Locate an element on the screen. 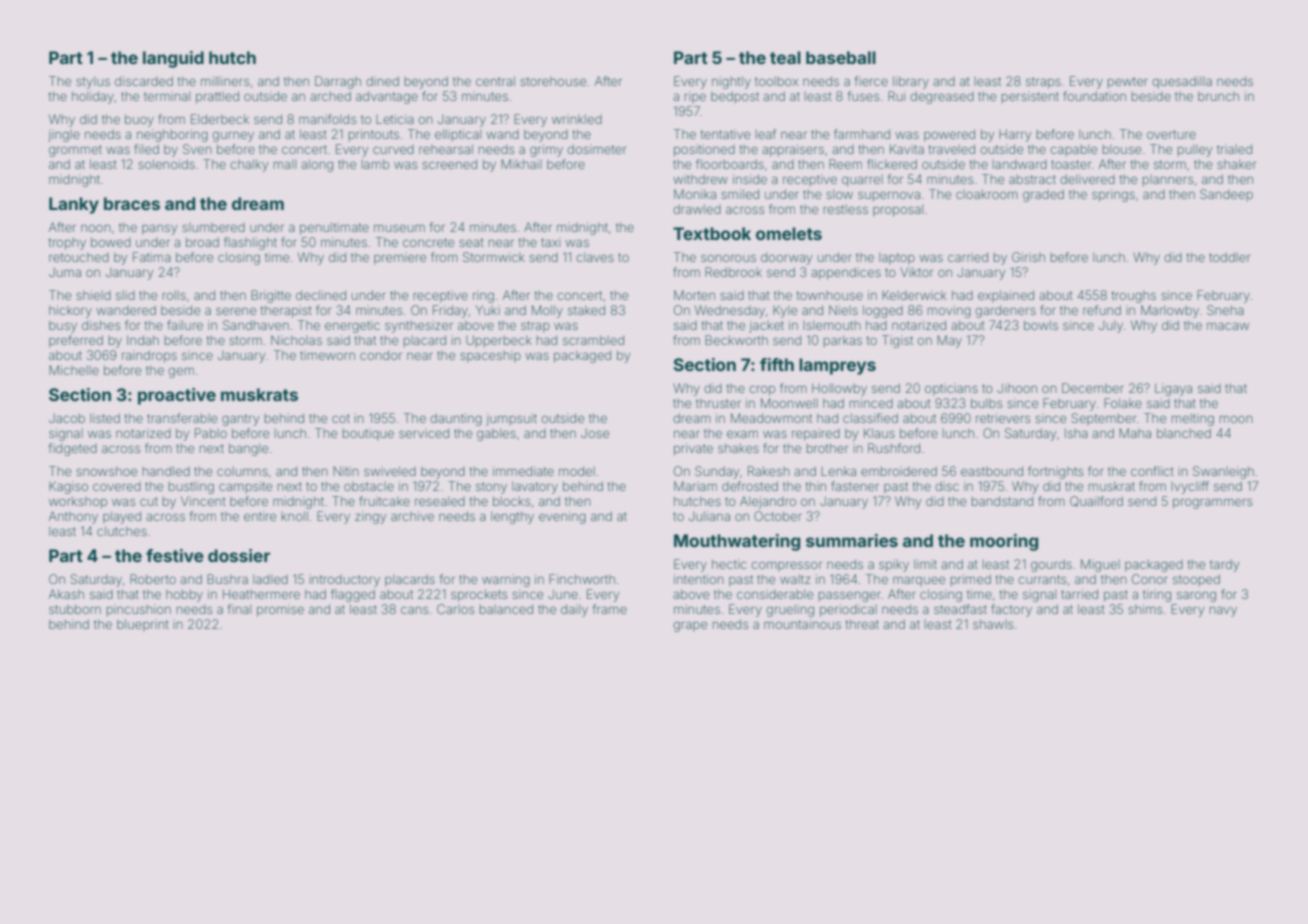  Anthony is located at coordinates (73, 517).
